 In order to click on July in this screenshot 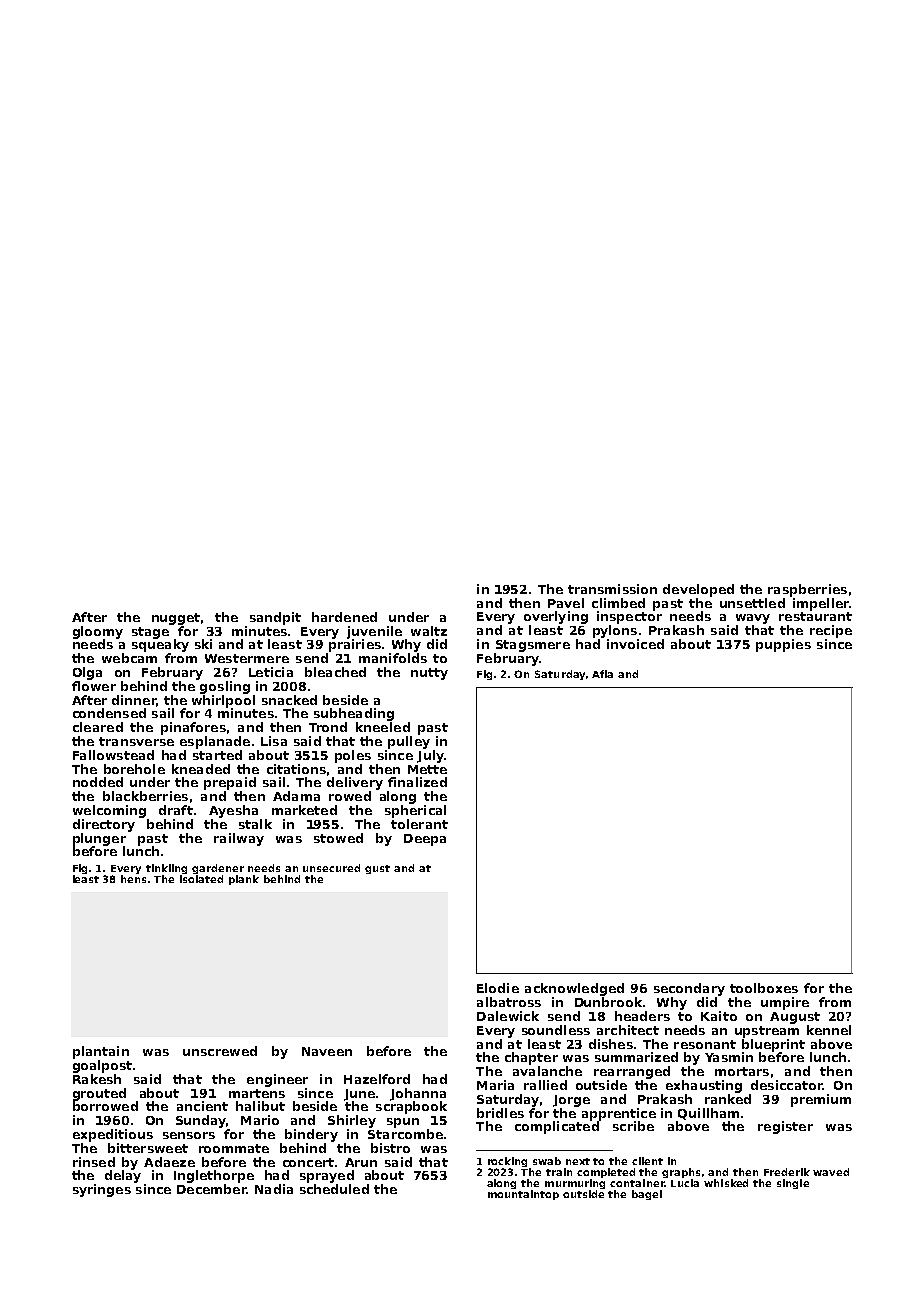, I will do `click(430, 756)`.
